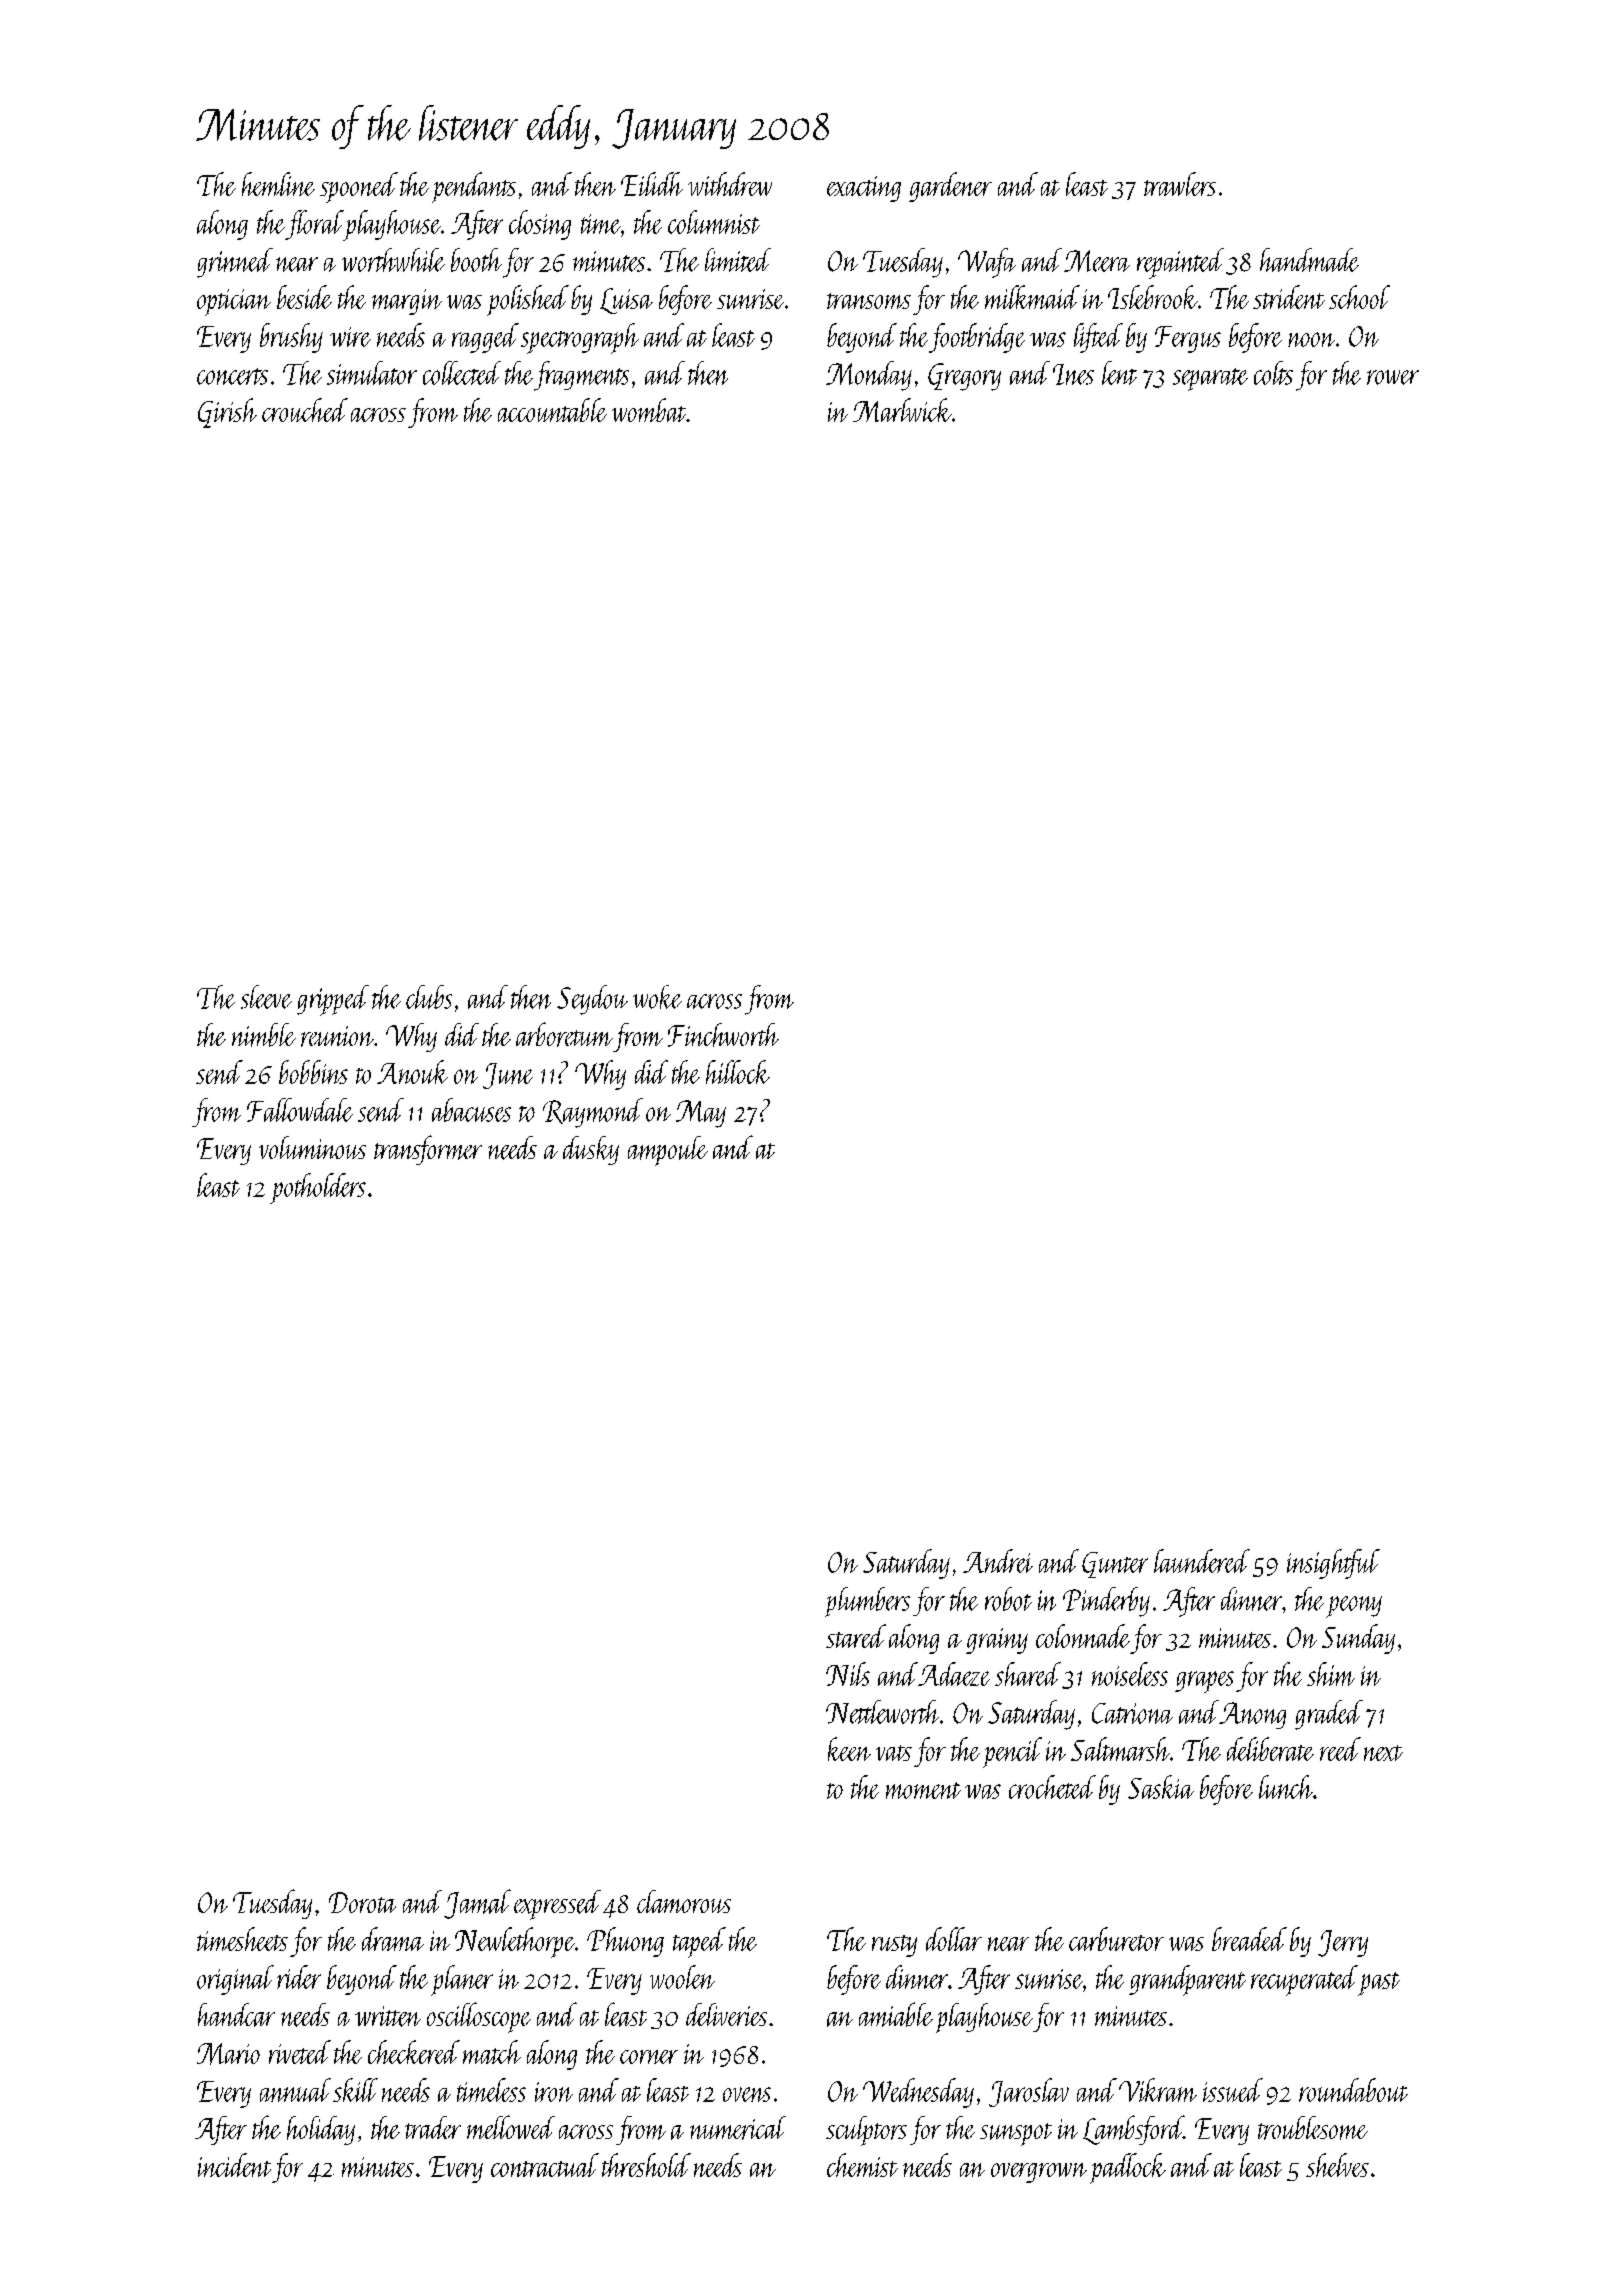 Image resolution: width=1620 pixels, height=2292 pixels. I want to click on drama, so click(393, 1939).
